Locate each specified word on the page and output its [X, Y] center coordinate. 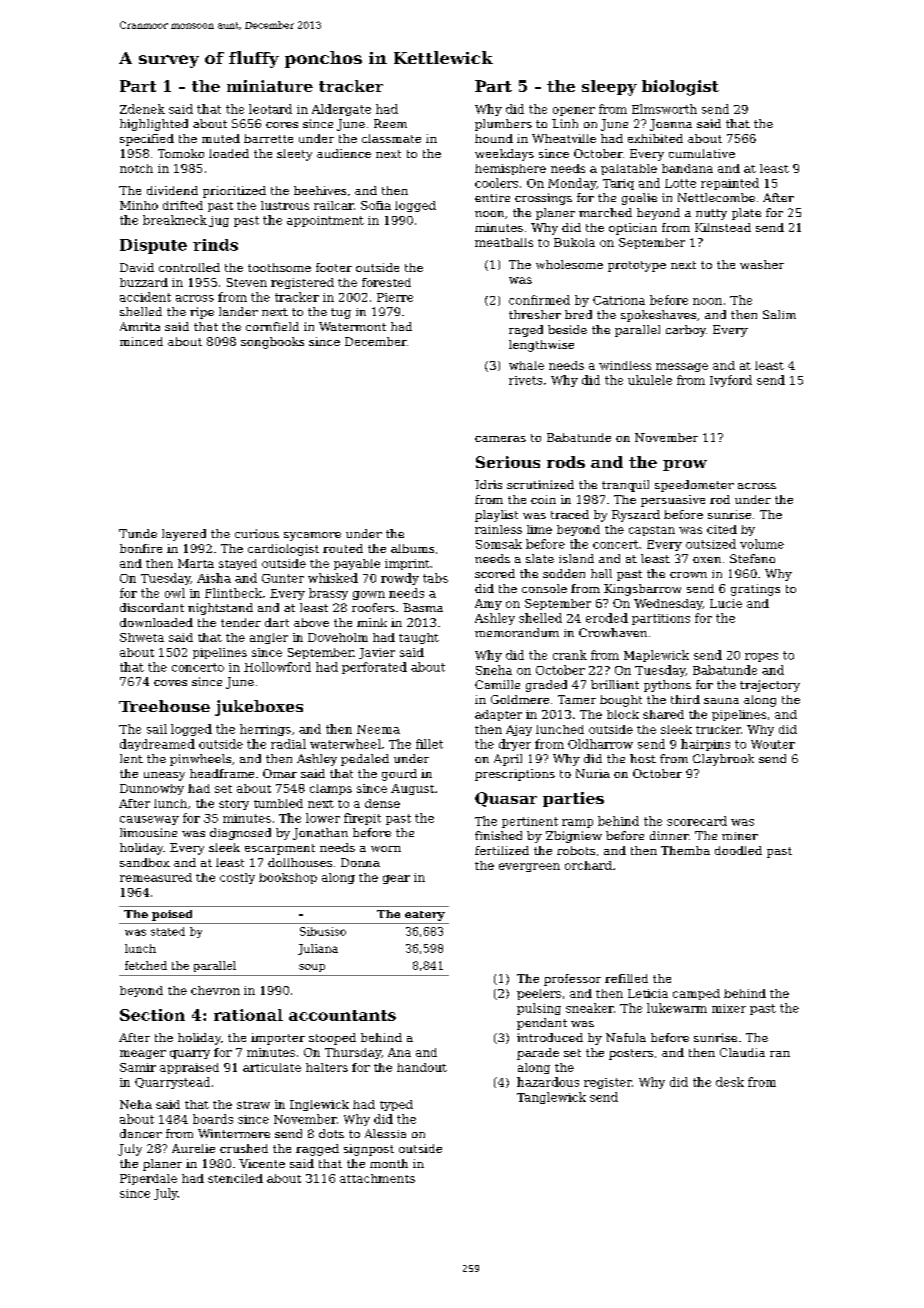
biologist [680, 88]
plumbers [503, 125]
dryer [515, 745]
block [623, 714]
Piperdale [148, 1179]
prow [685, 465]
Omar [280, 773]
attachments [377, 1178]
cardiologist [283, 550]
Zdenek [142, 109]
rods [566, 462]
